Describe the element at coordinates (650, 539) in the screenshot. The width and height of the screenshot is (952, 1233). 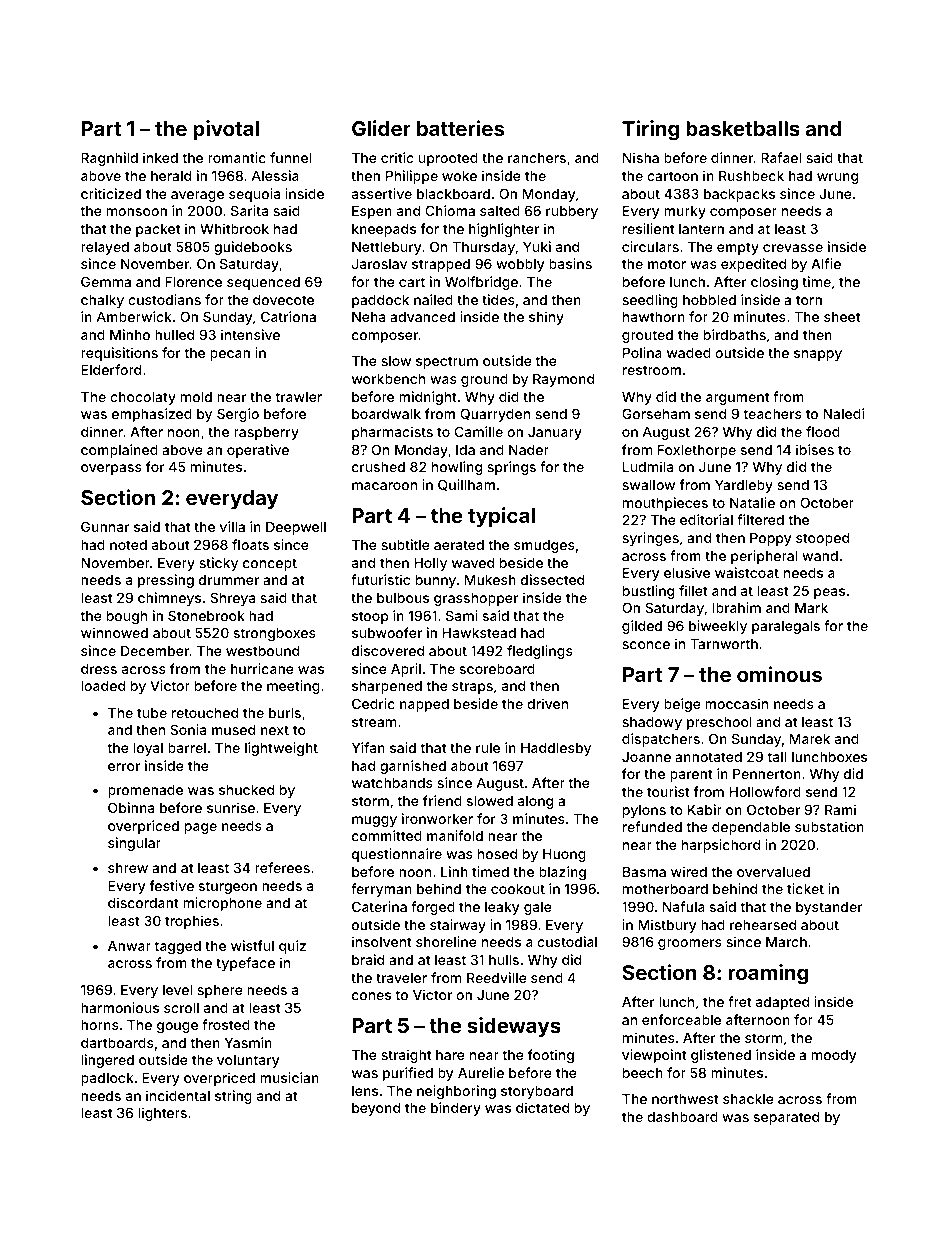
I see `syringes` at that location.
